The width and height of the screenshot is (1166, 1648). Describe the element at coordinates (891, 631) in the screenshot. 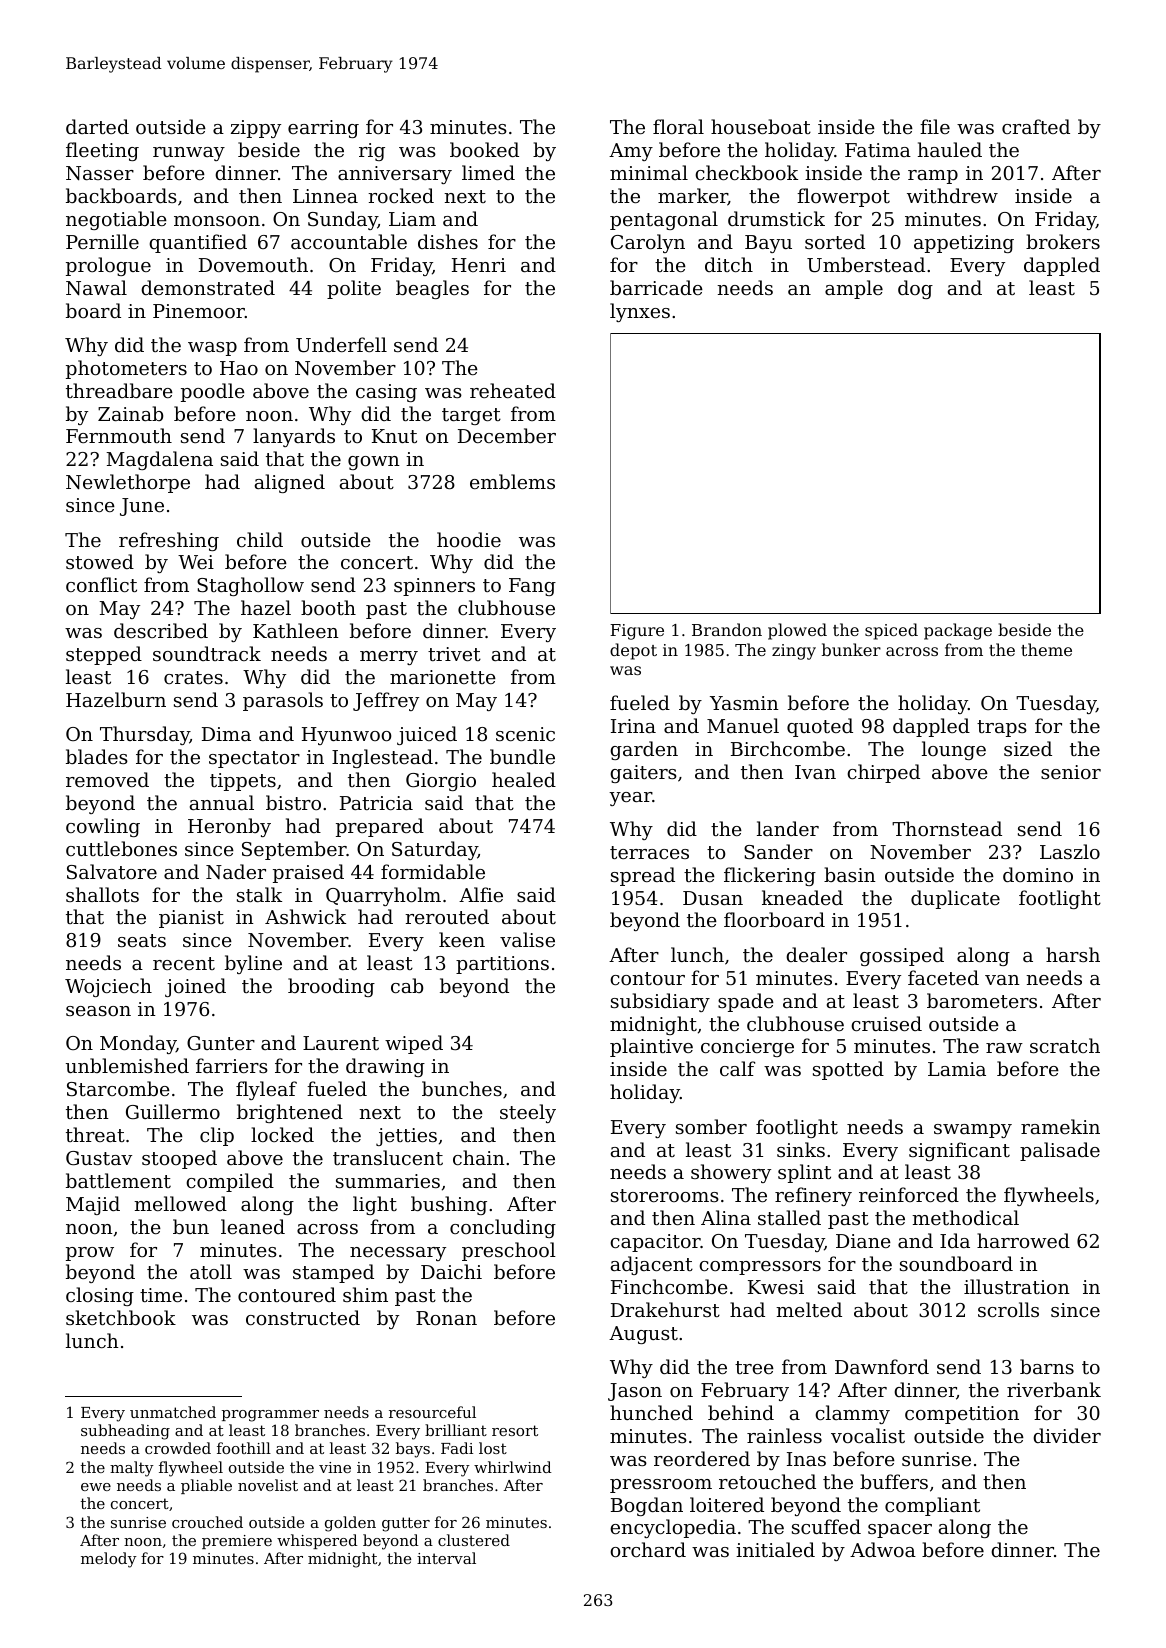

I see `spiced` at that location.
